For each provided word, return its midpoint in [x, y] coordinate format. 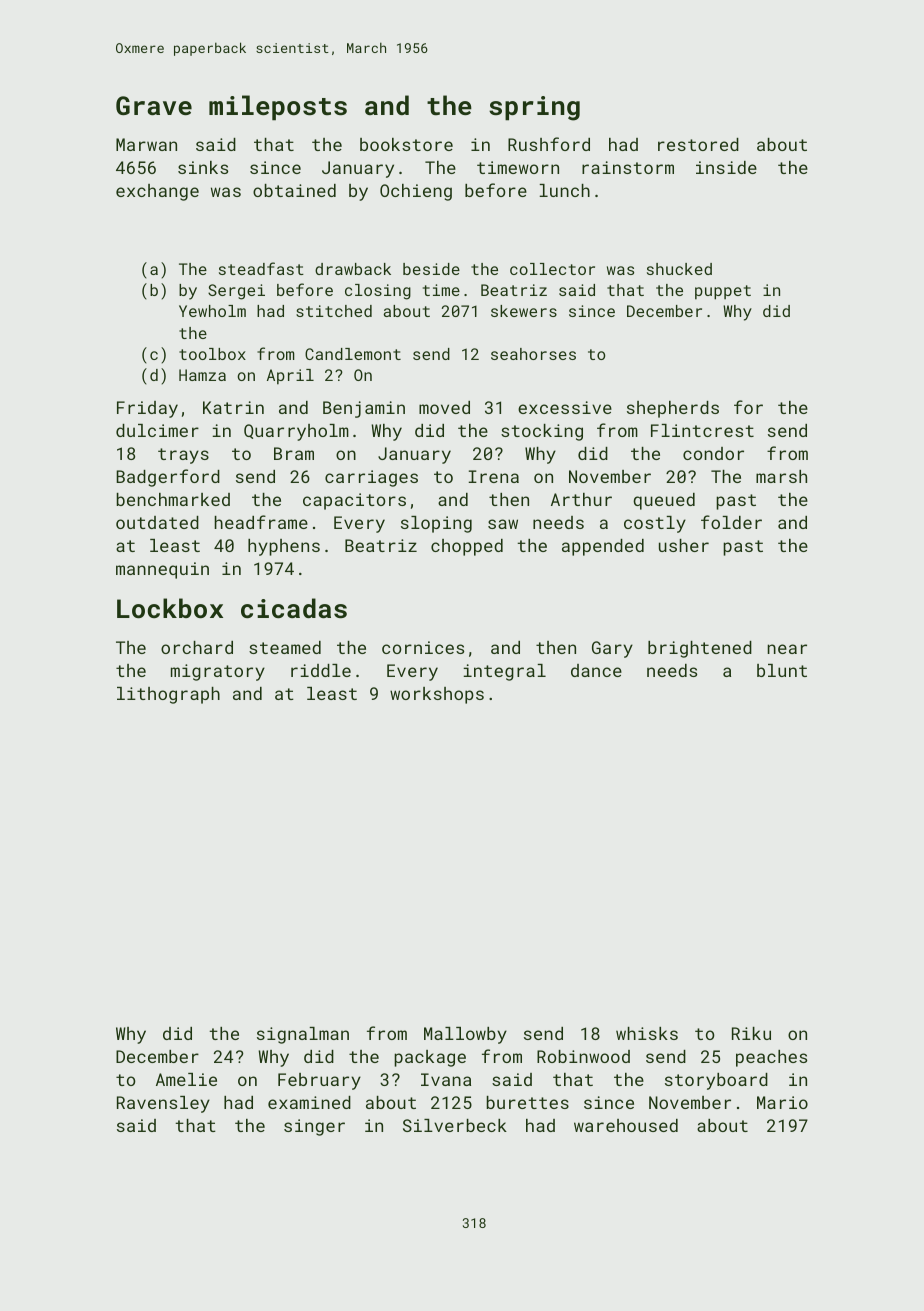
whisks [647, 1033]
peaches [771, 1058]
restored [698, 144]
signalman [303, 1035]
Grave [154, 105]
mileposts [278, 108]
